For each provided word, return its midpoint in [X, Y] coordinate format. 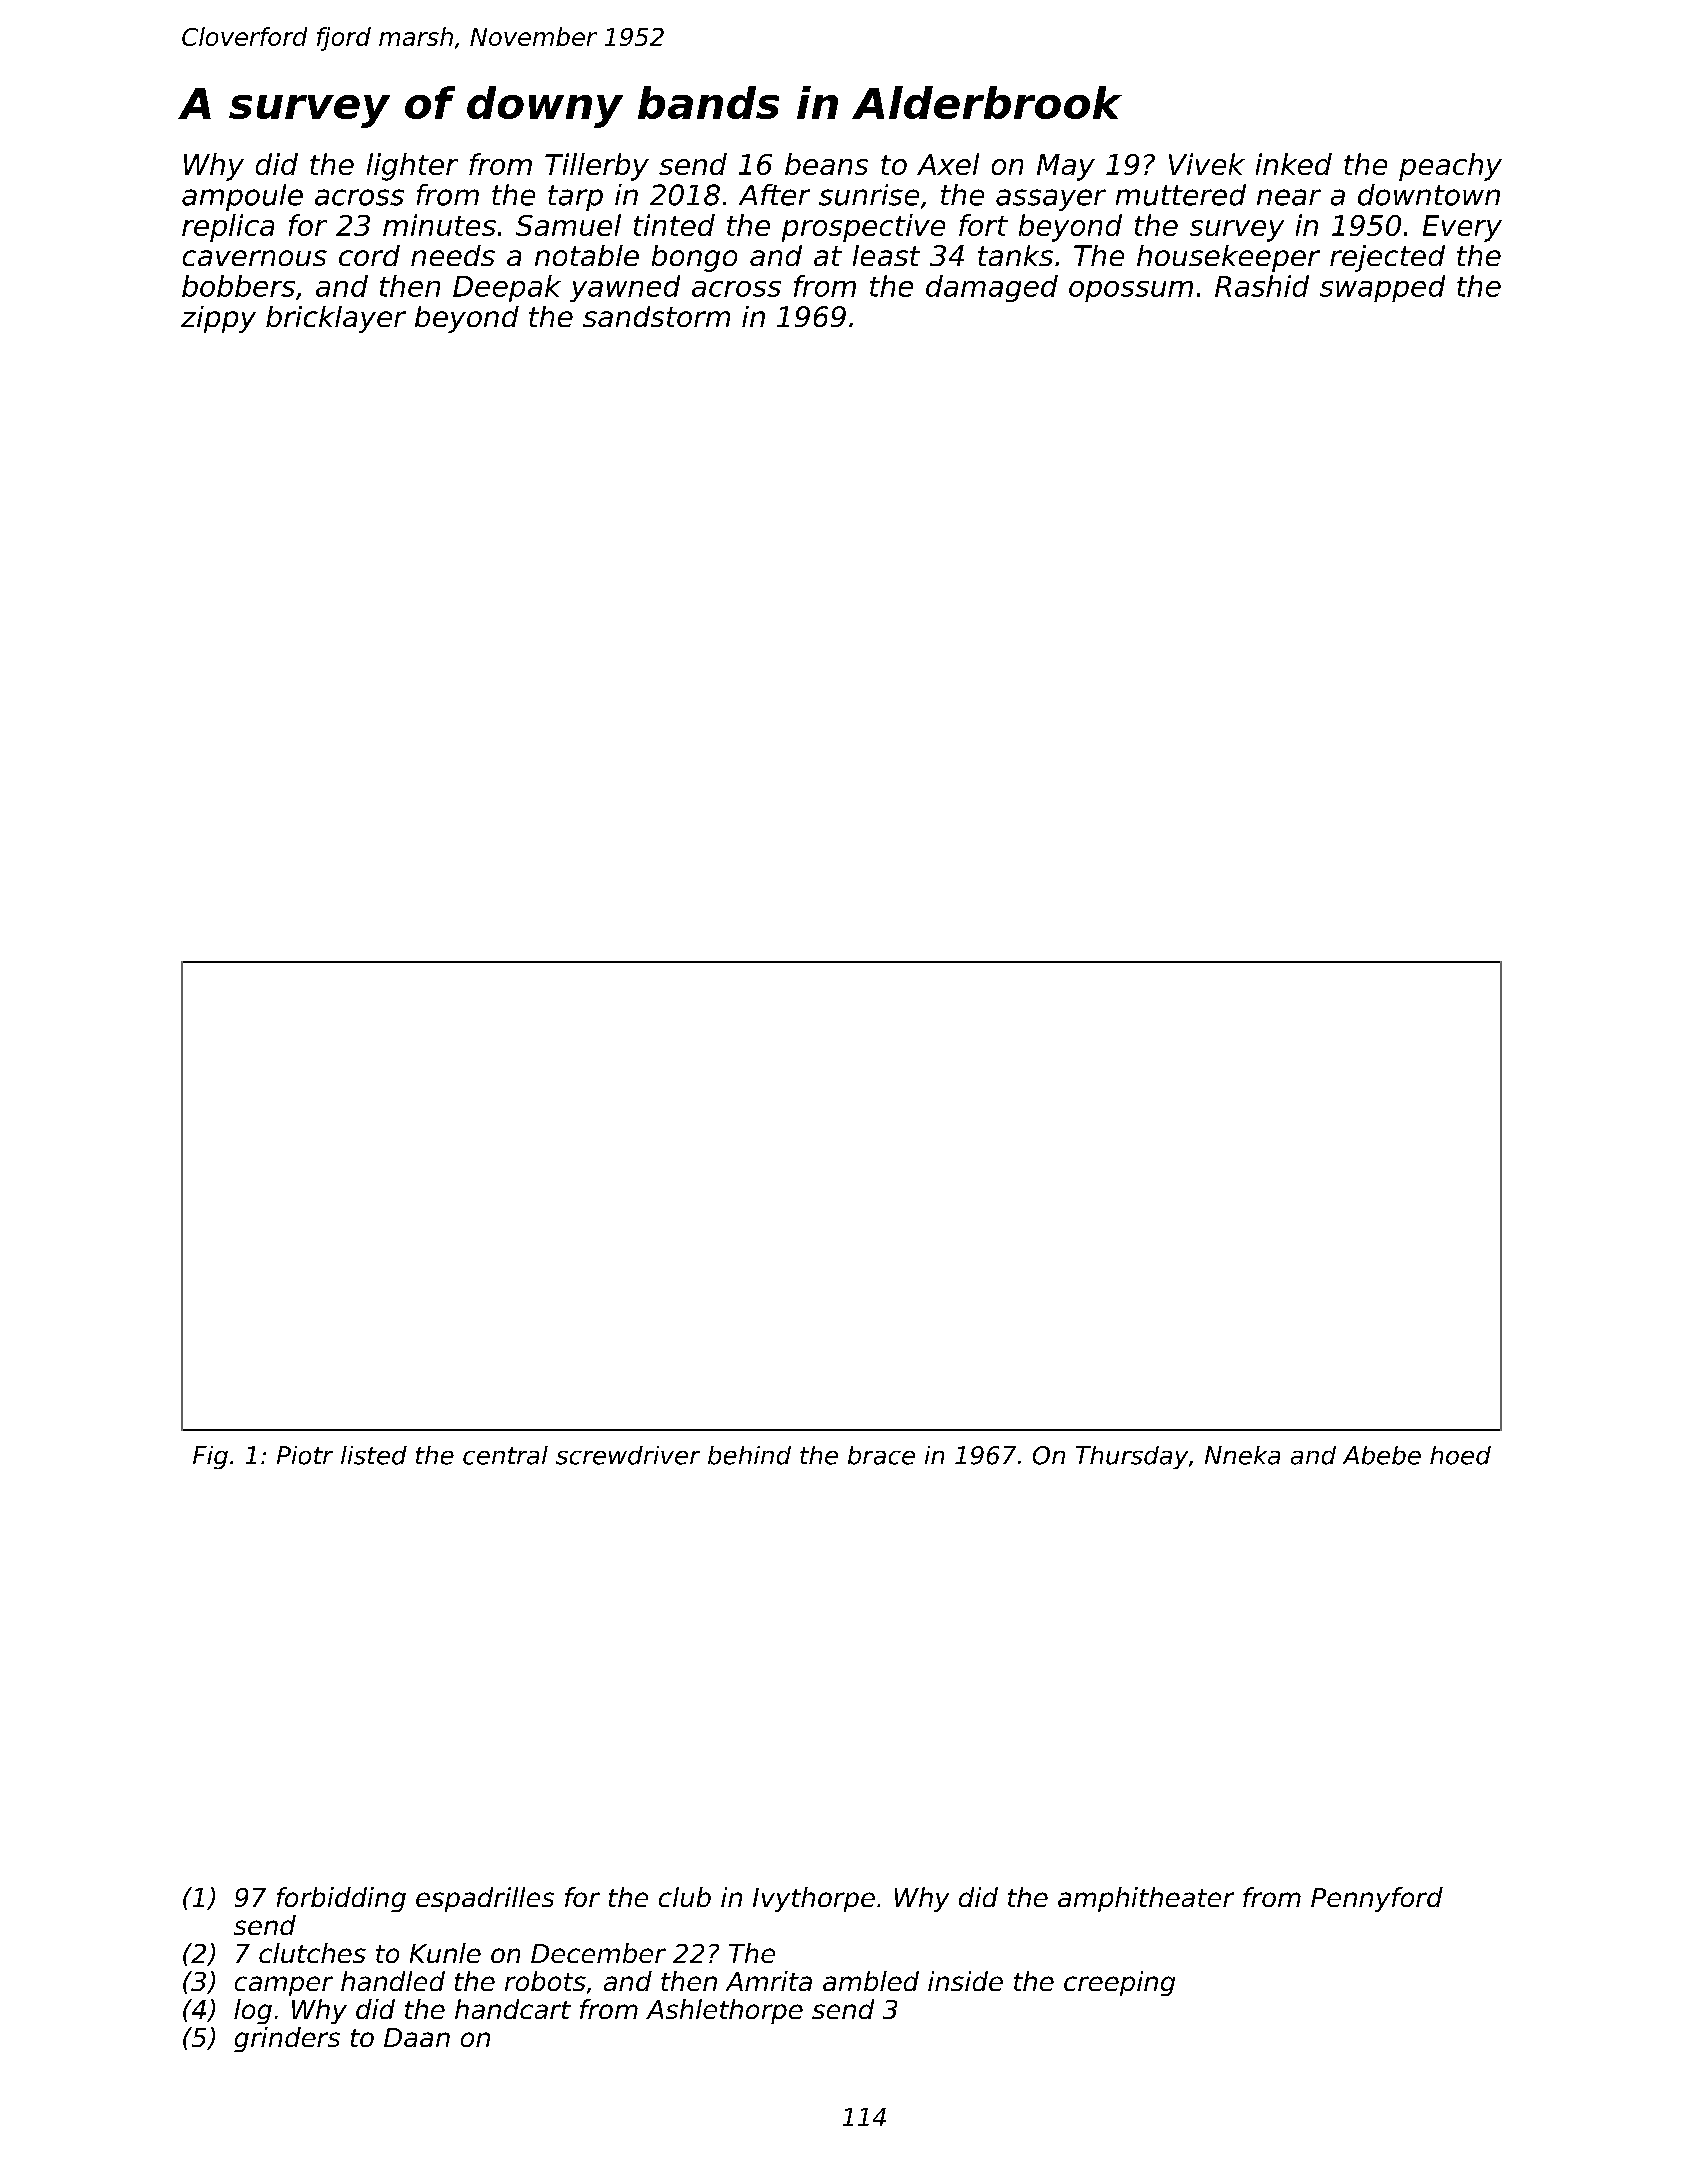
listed [374, 1455]
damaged [992, 288]
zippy [218, 319]
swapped [1382, 288]
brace [881, 1455]
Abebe [1382, 1455]
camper [284, 1986]
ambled [871, 1981]
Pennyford [1377, 1899]
